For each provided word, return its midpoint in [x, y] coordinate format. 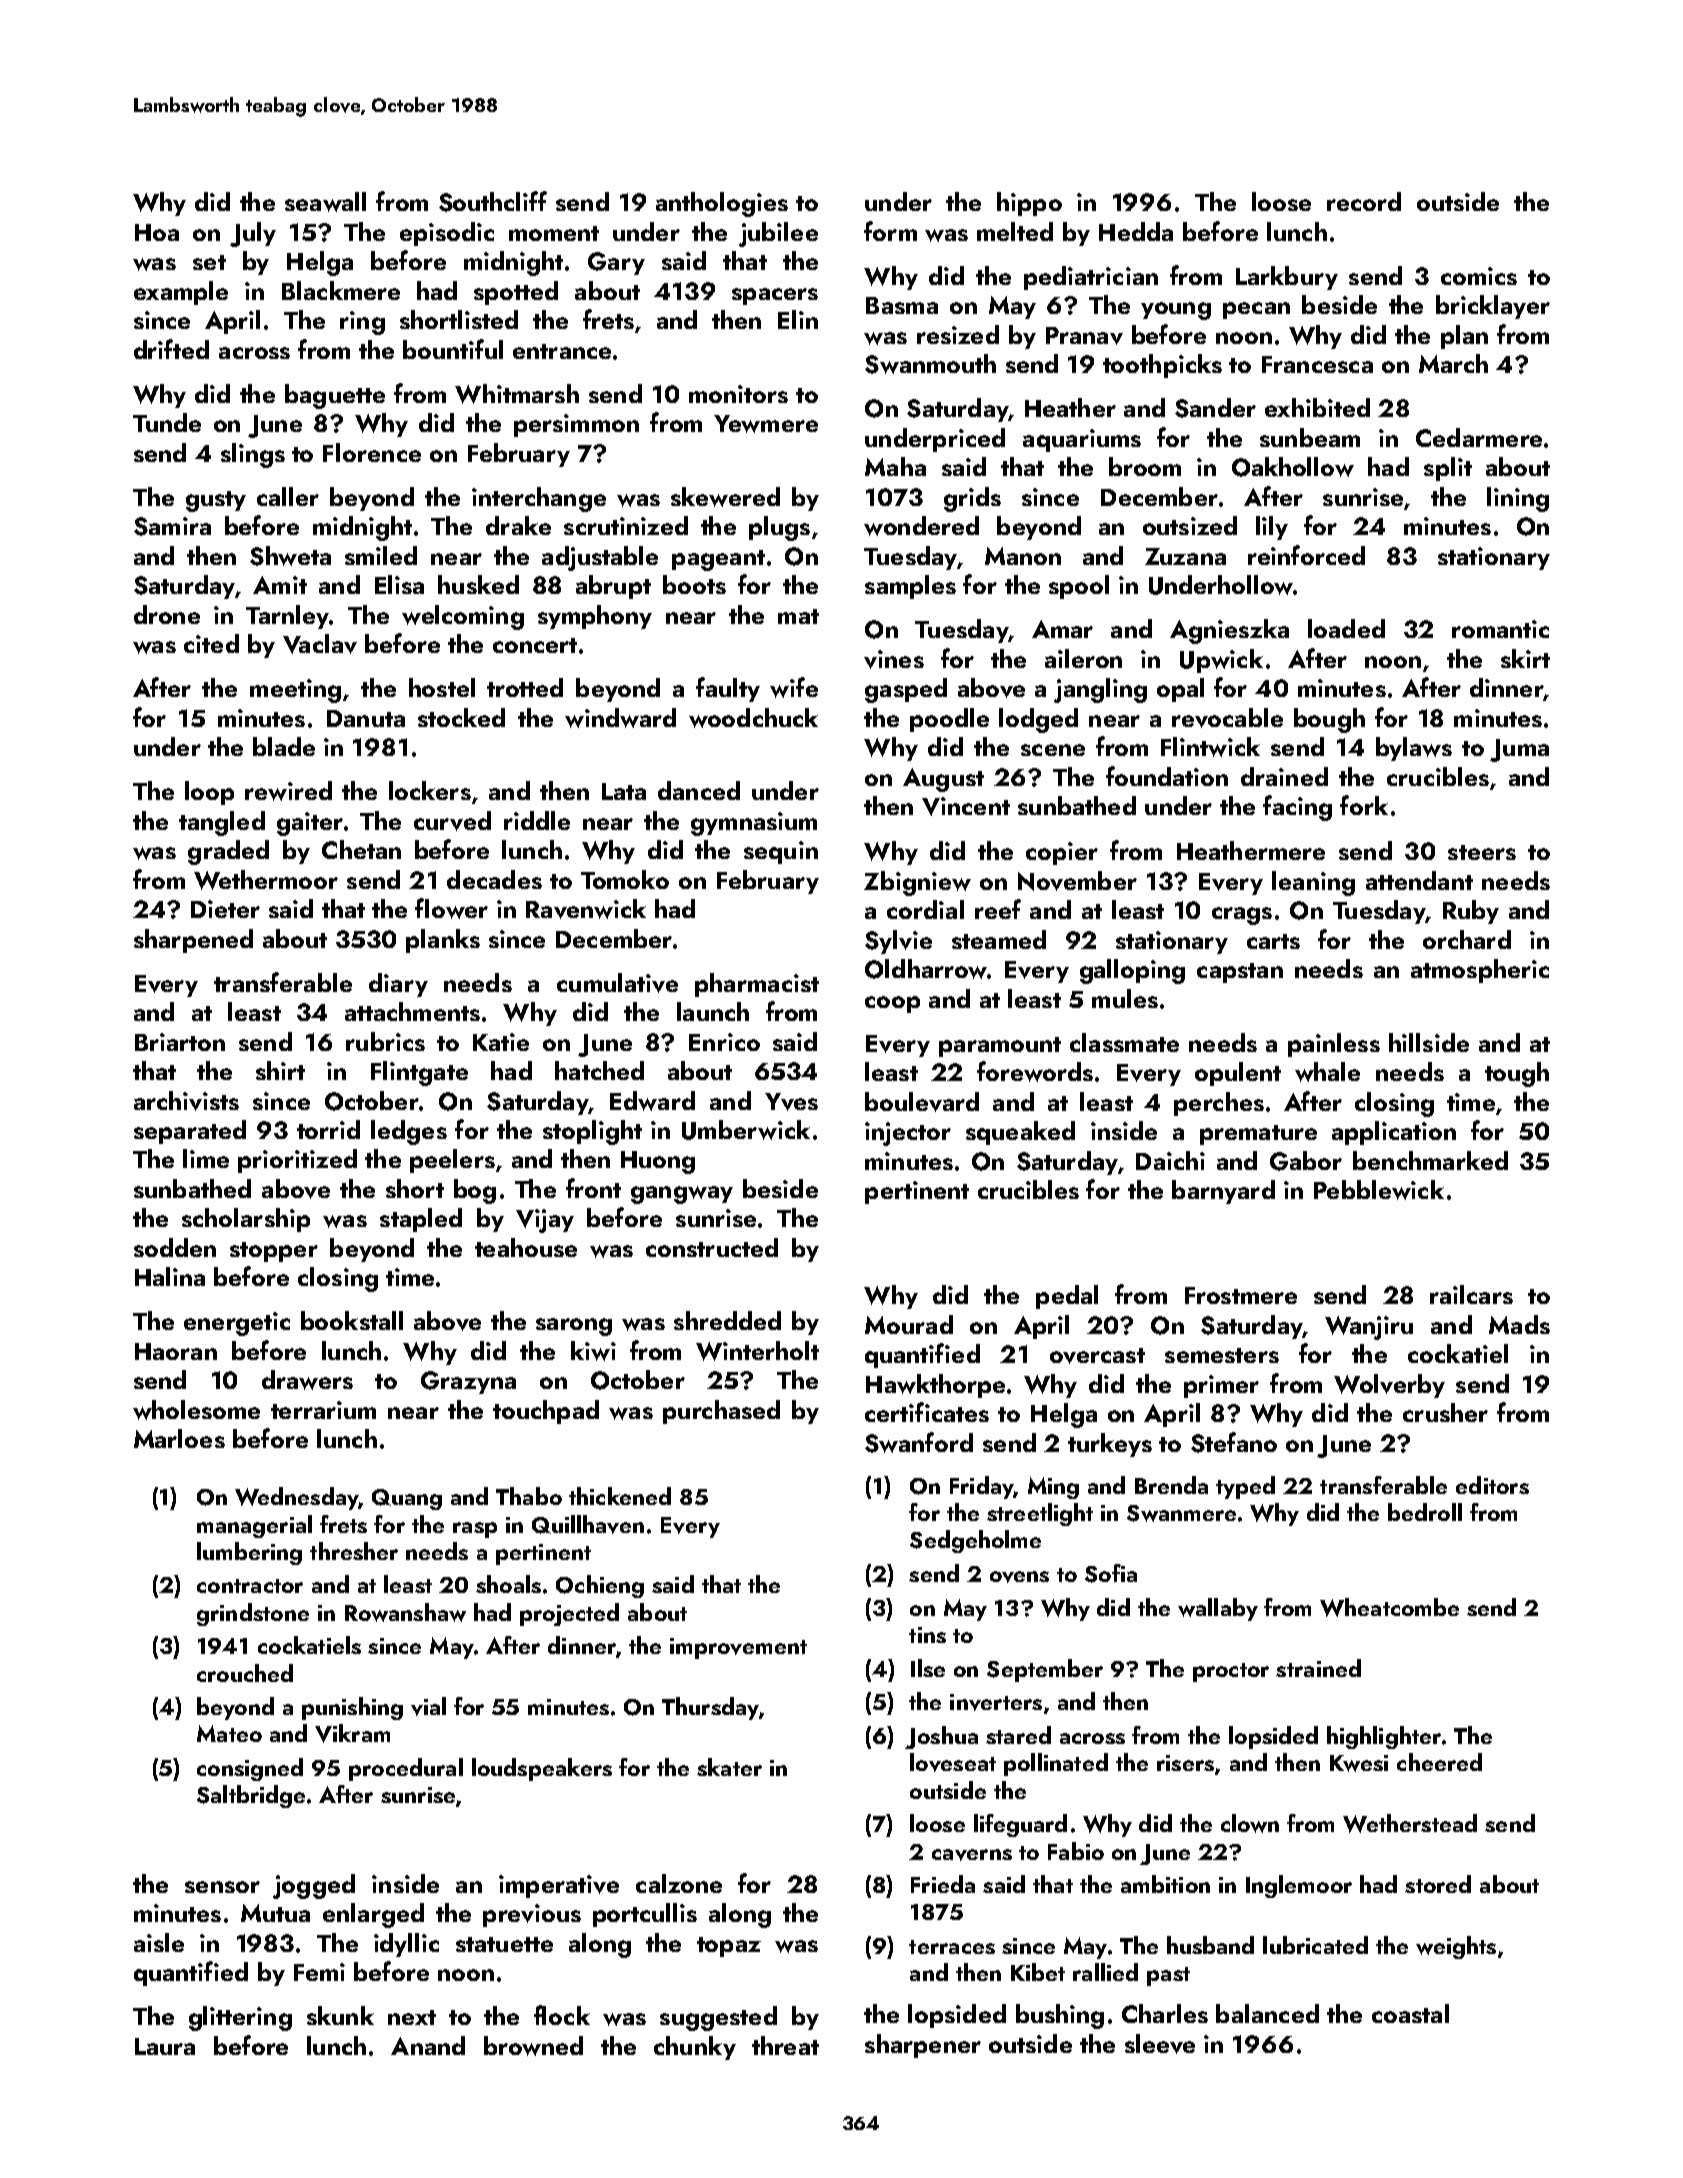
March [1453, 363]
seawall [325, 202]
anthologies [722, 204]
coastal [1410, 2013]
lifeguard [1020, 1825]
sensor [222, 1887]
